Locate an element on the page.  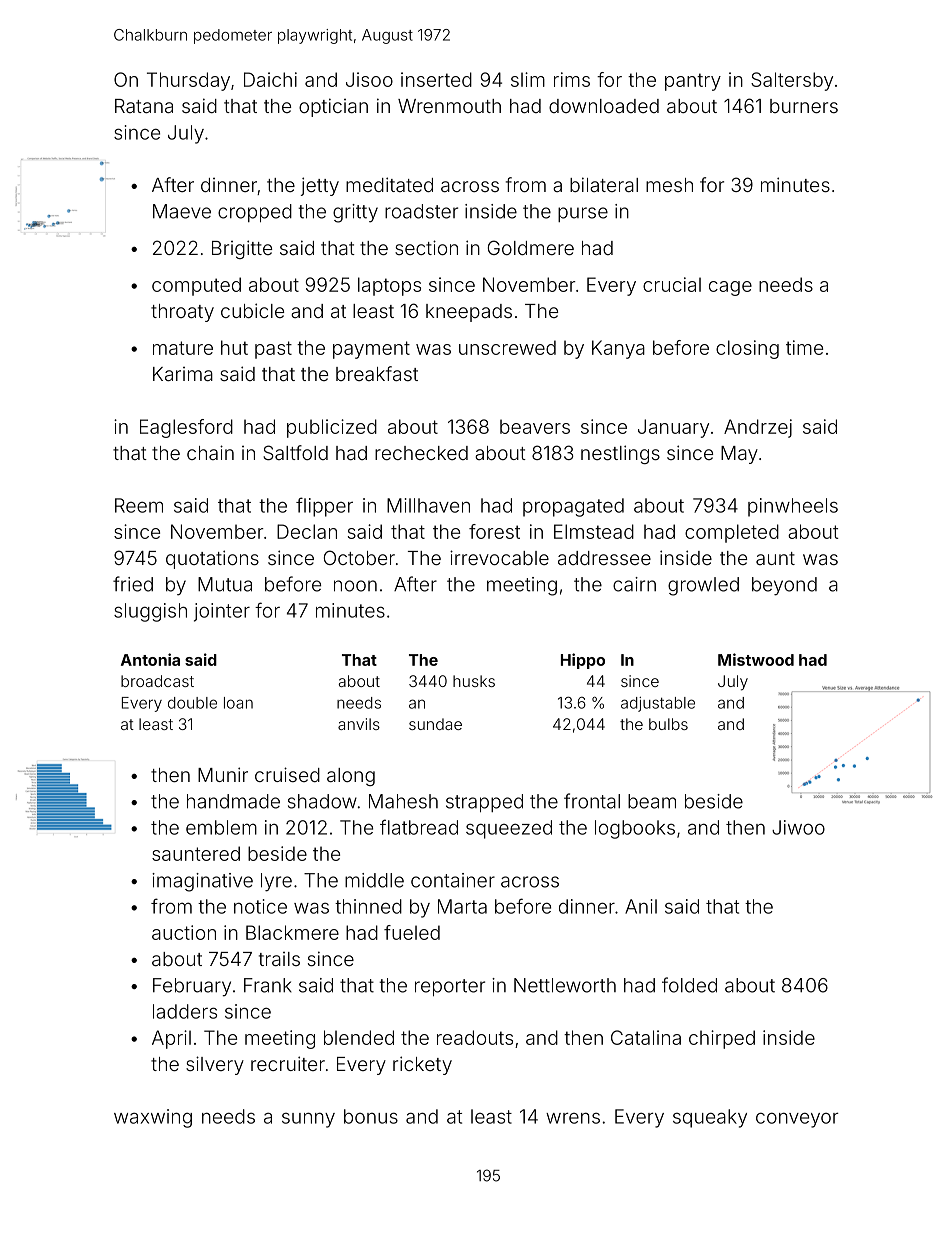
mesh is located at coordinates (669, 185).
